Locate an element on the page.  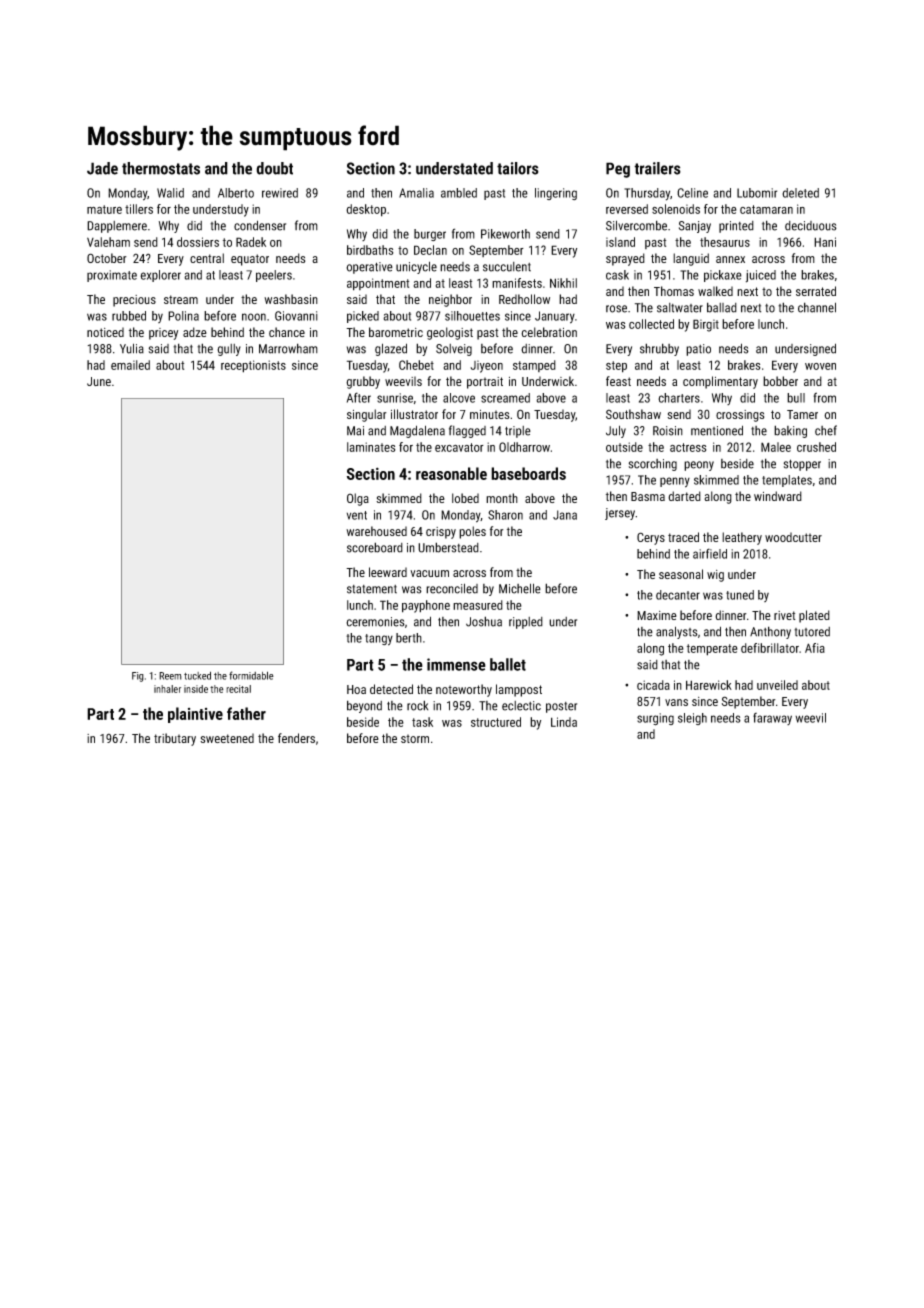
tucked is located at coordinates (197, 675).
